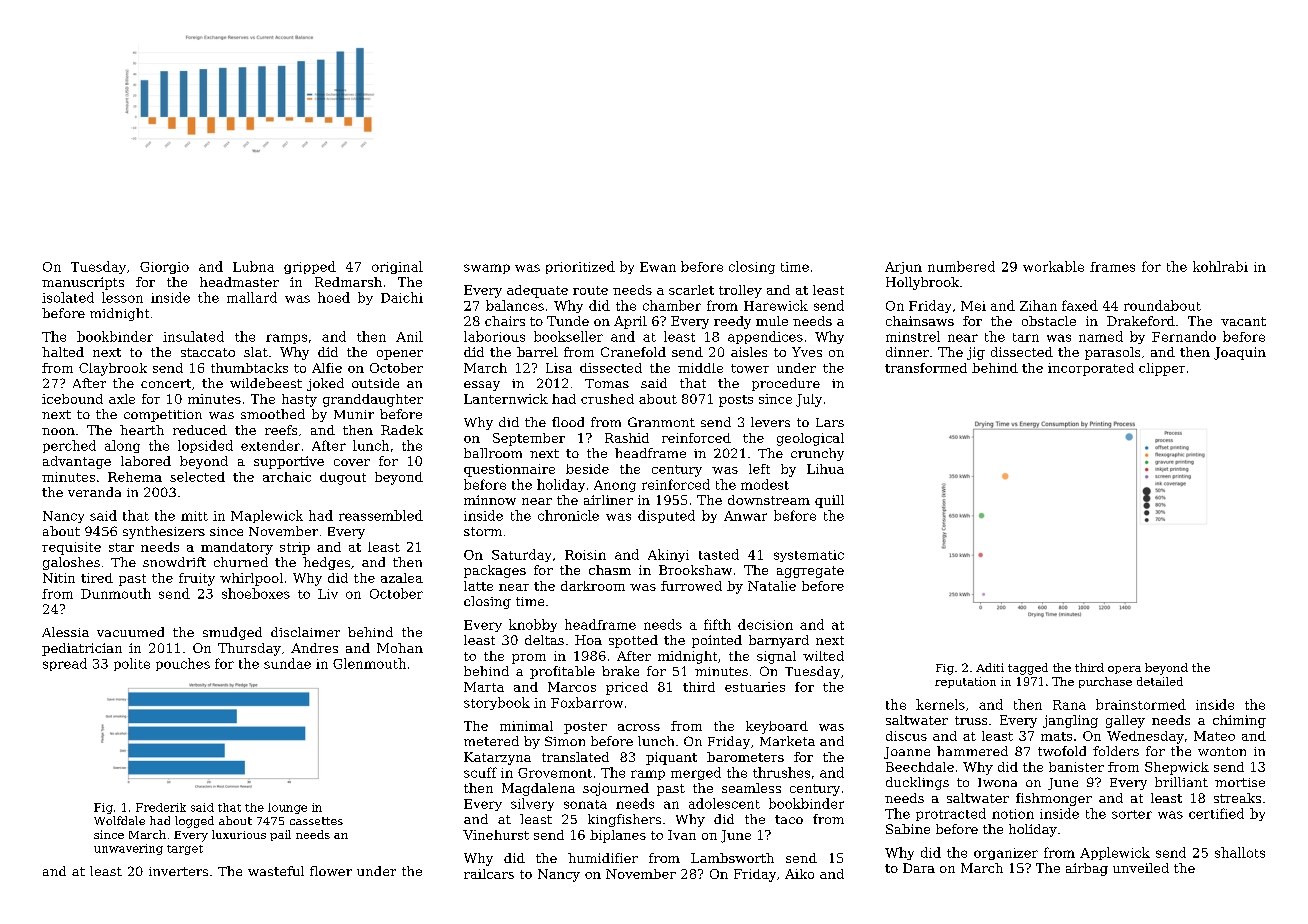 This image has height=924, width=1308. What do you see at coordinates (1091, 369) in the image?
I see `incorporated` at bounding box center [1091, 369].
